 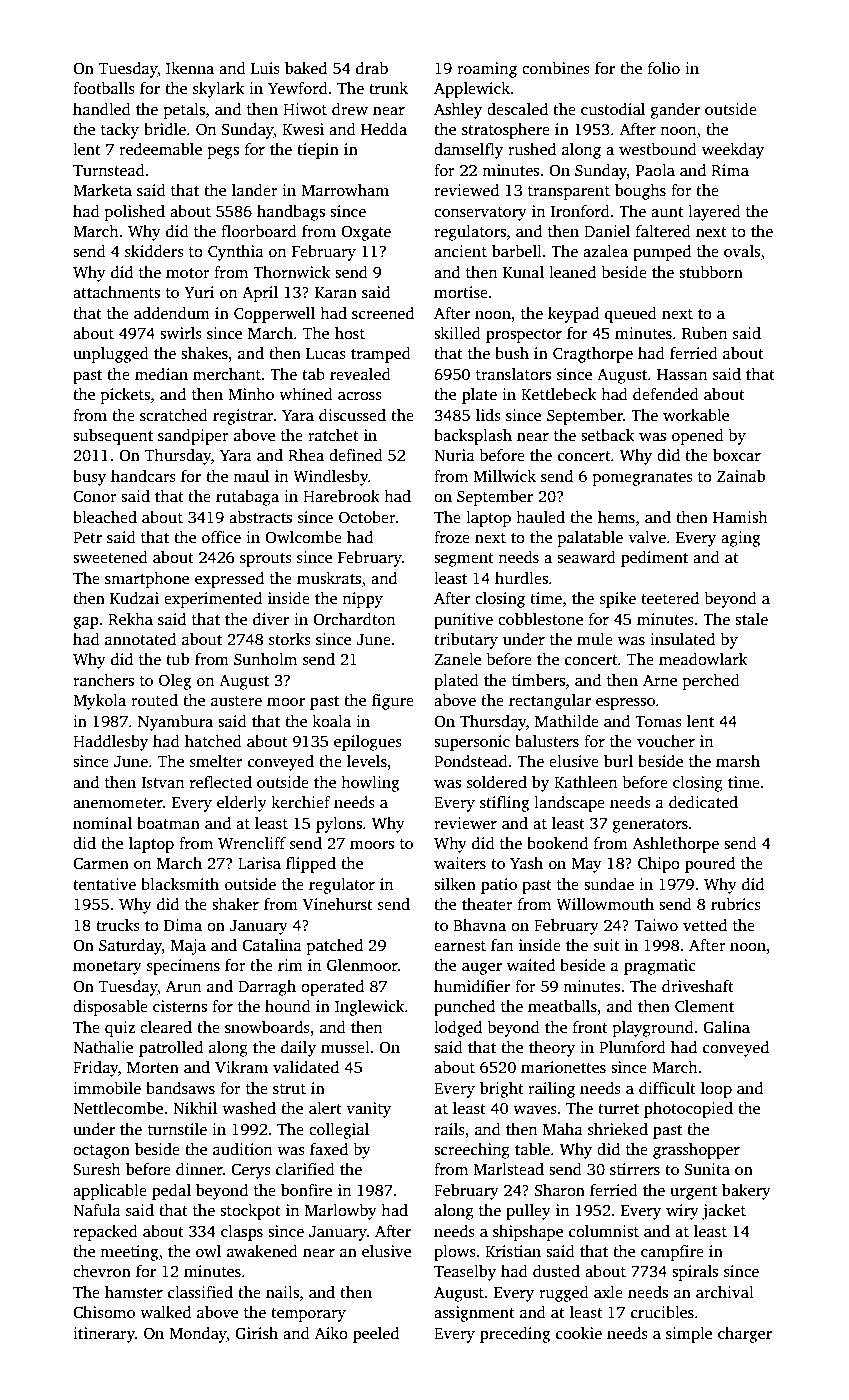 I want to click on drab, so click(x=372, y=68).
